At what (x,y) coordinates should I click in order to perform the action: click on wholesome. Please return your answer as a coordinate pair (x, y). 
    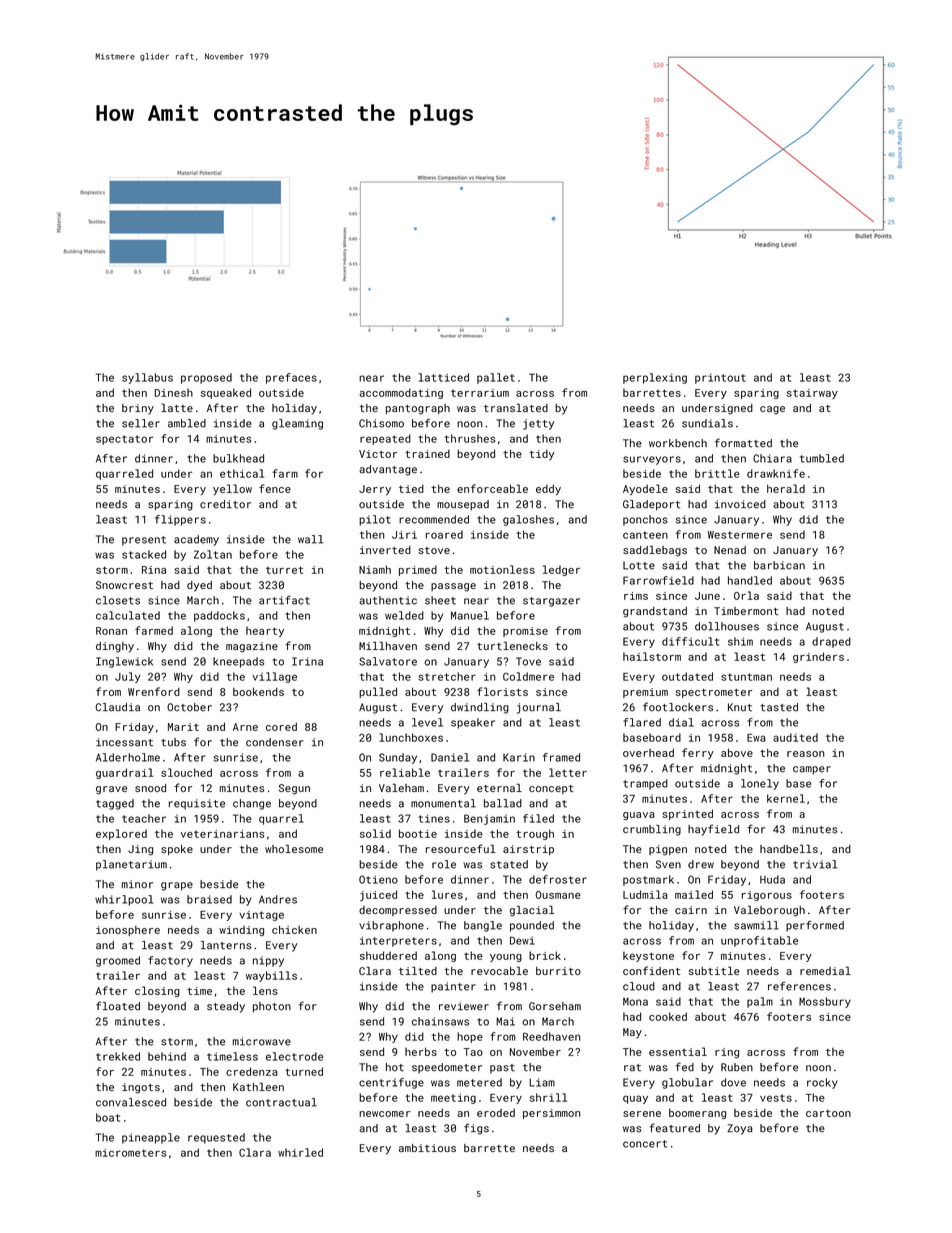
    Looking at the image, I should click on (294, 848).
